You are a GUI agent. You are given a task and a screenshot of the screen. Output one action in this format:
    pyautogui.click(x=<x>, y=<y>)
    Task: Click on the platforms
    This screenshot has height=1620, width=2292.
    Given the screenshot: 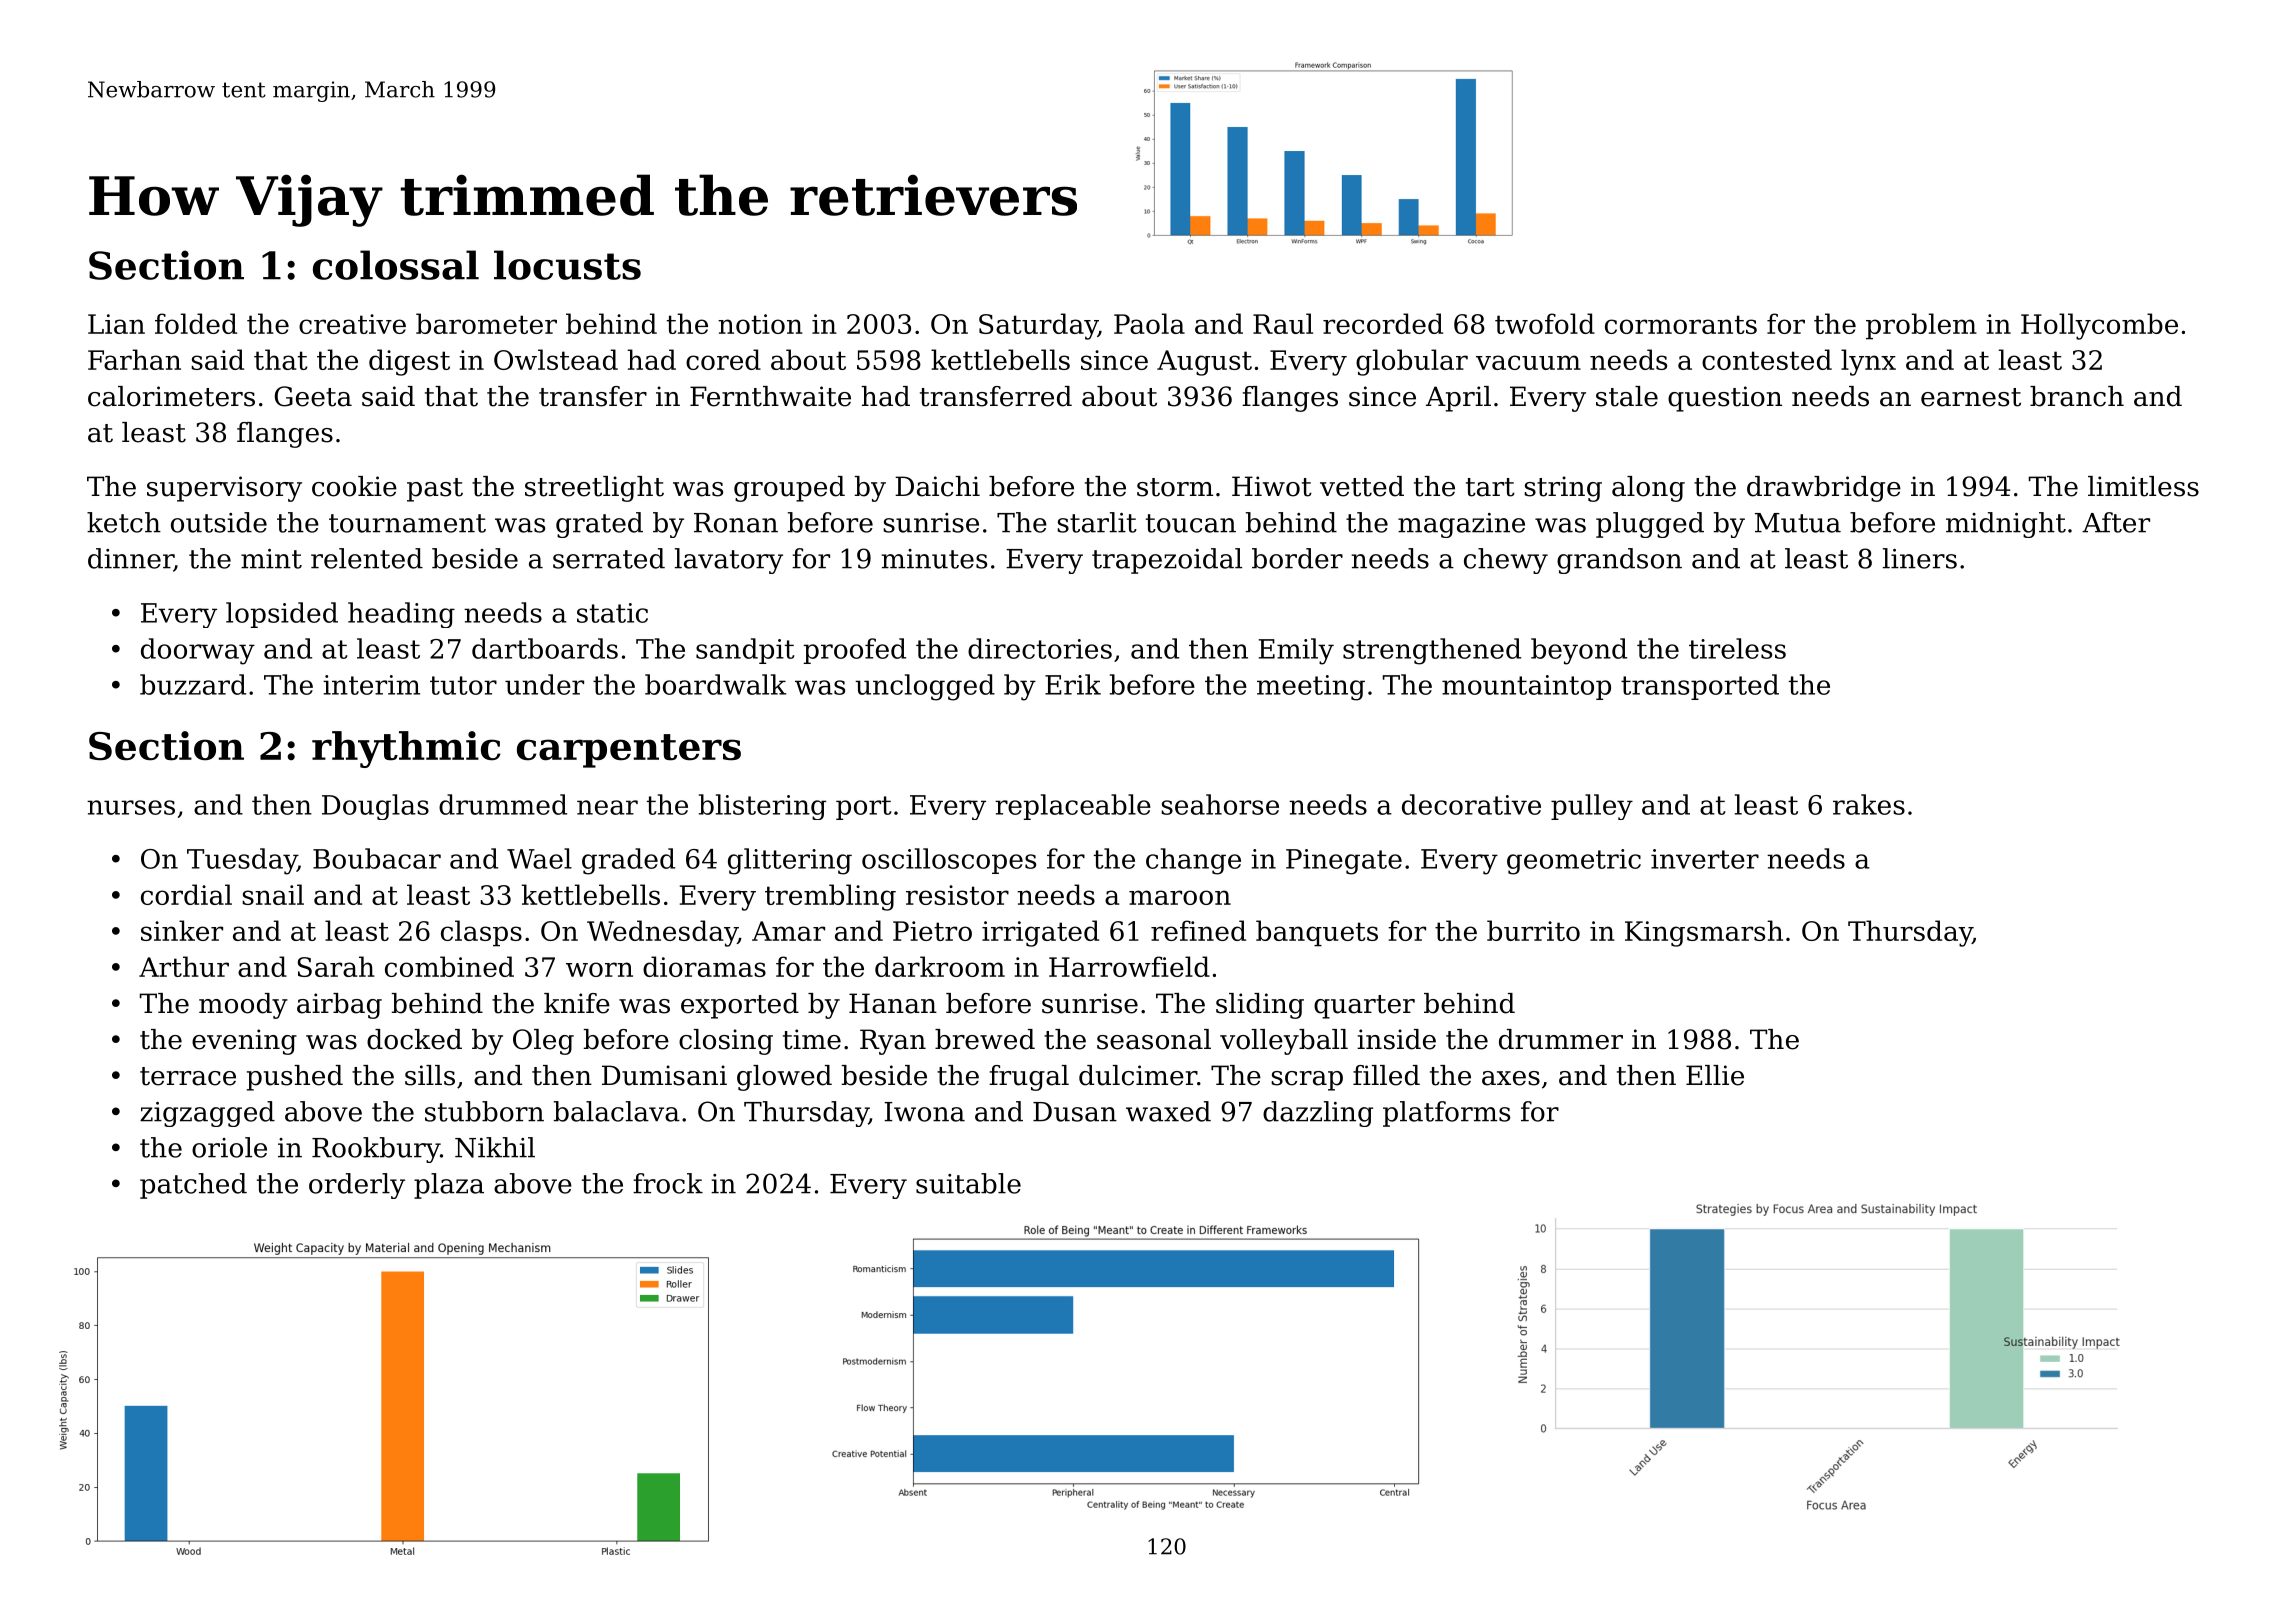 What is the action you would take?
    pyautogui.click(x=1446, y=1114)
